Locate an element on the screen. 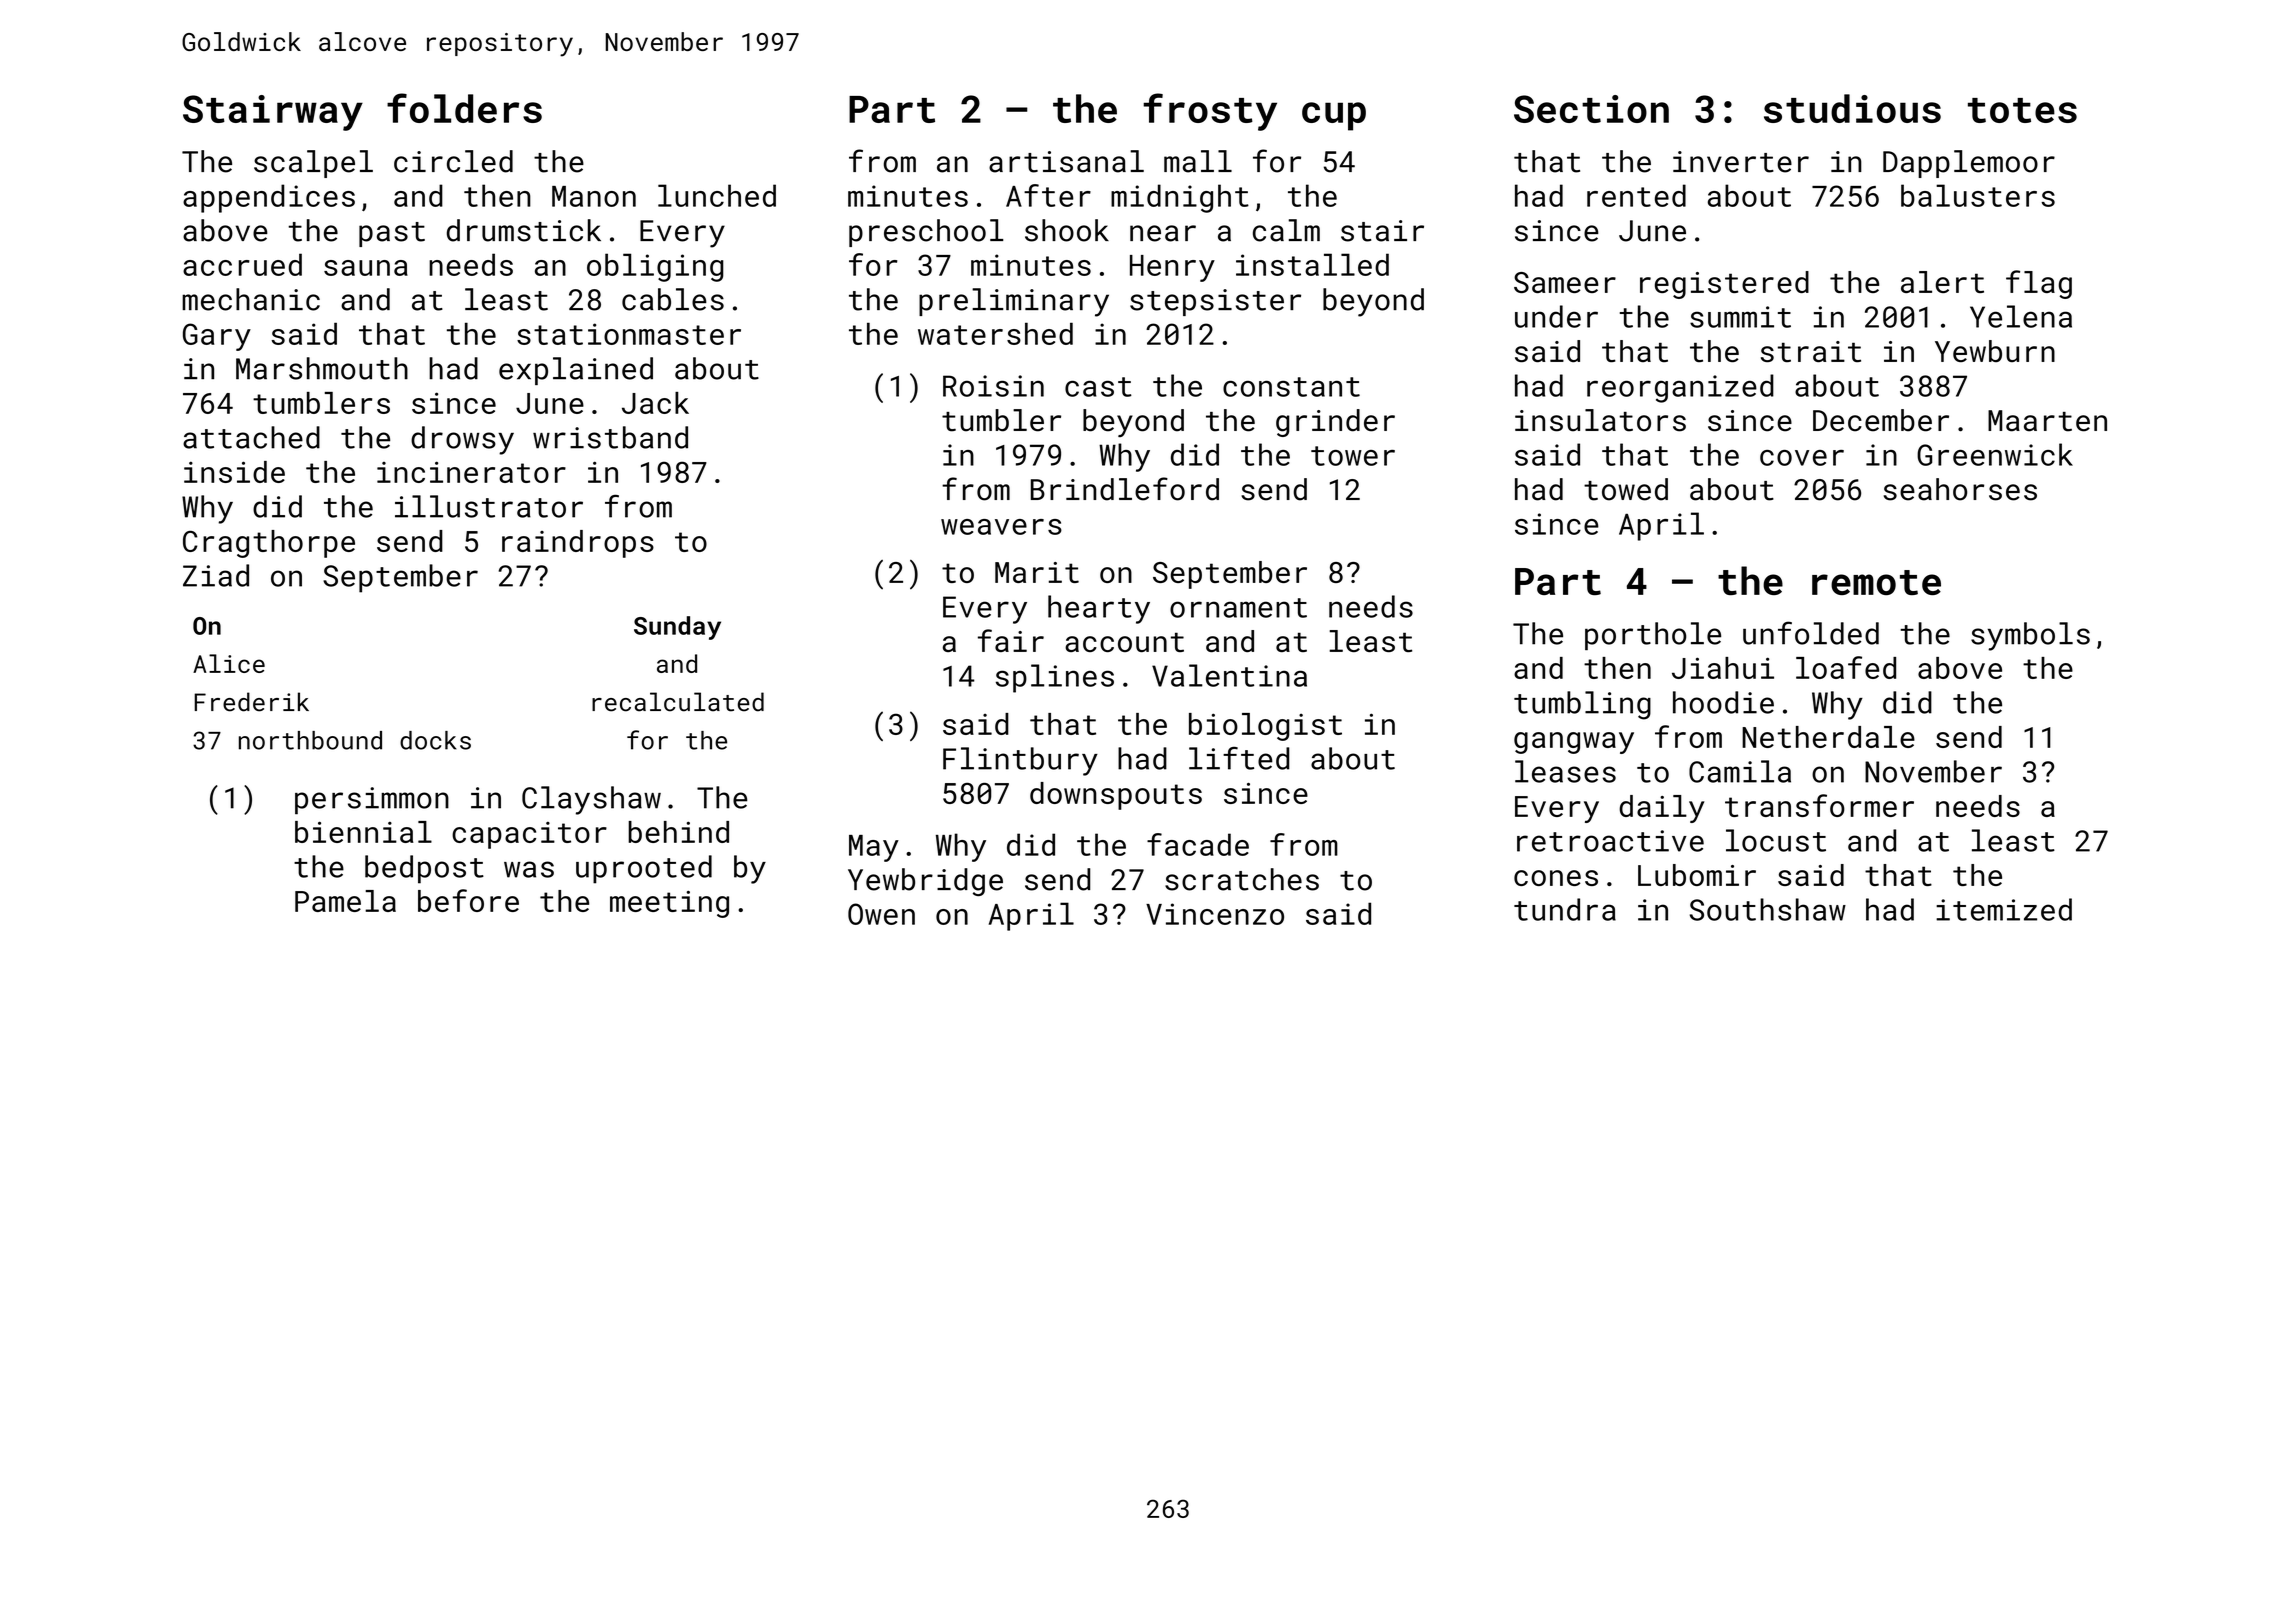 The height and width of the screenshot is (1620, 2292). wristband is located at coordinates (610, 437).
